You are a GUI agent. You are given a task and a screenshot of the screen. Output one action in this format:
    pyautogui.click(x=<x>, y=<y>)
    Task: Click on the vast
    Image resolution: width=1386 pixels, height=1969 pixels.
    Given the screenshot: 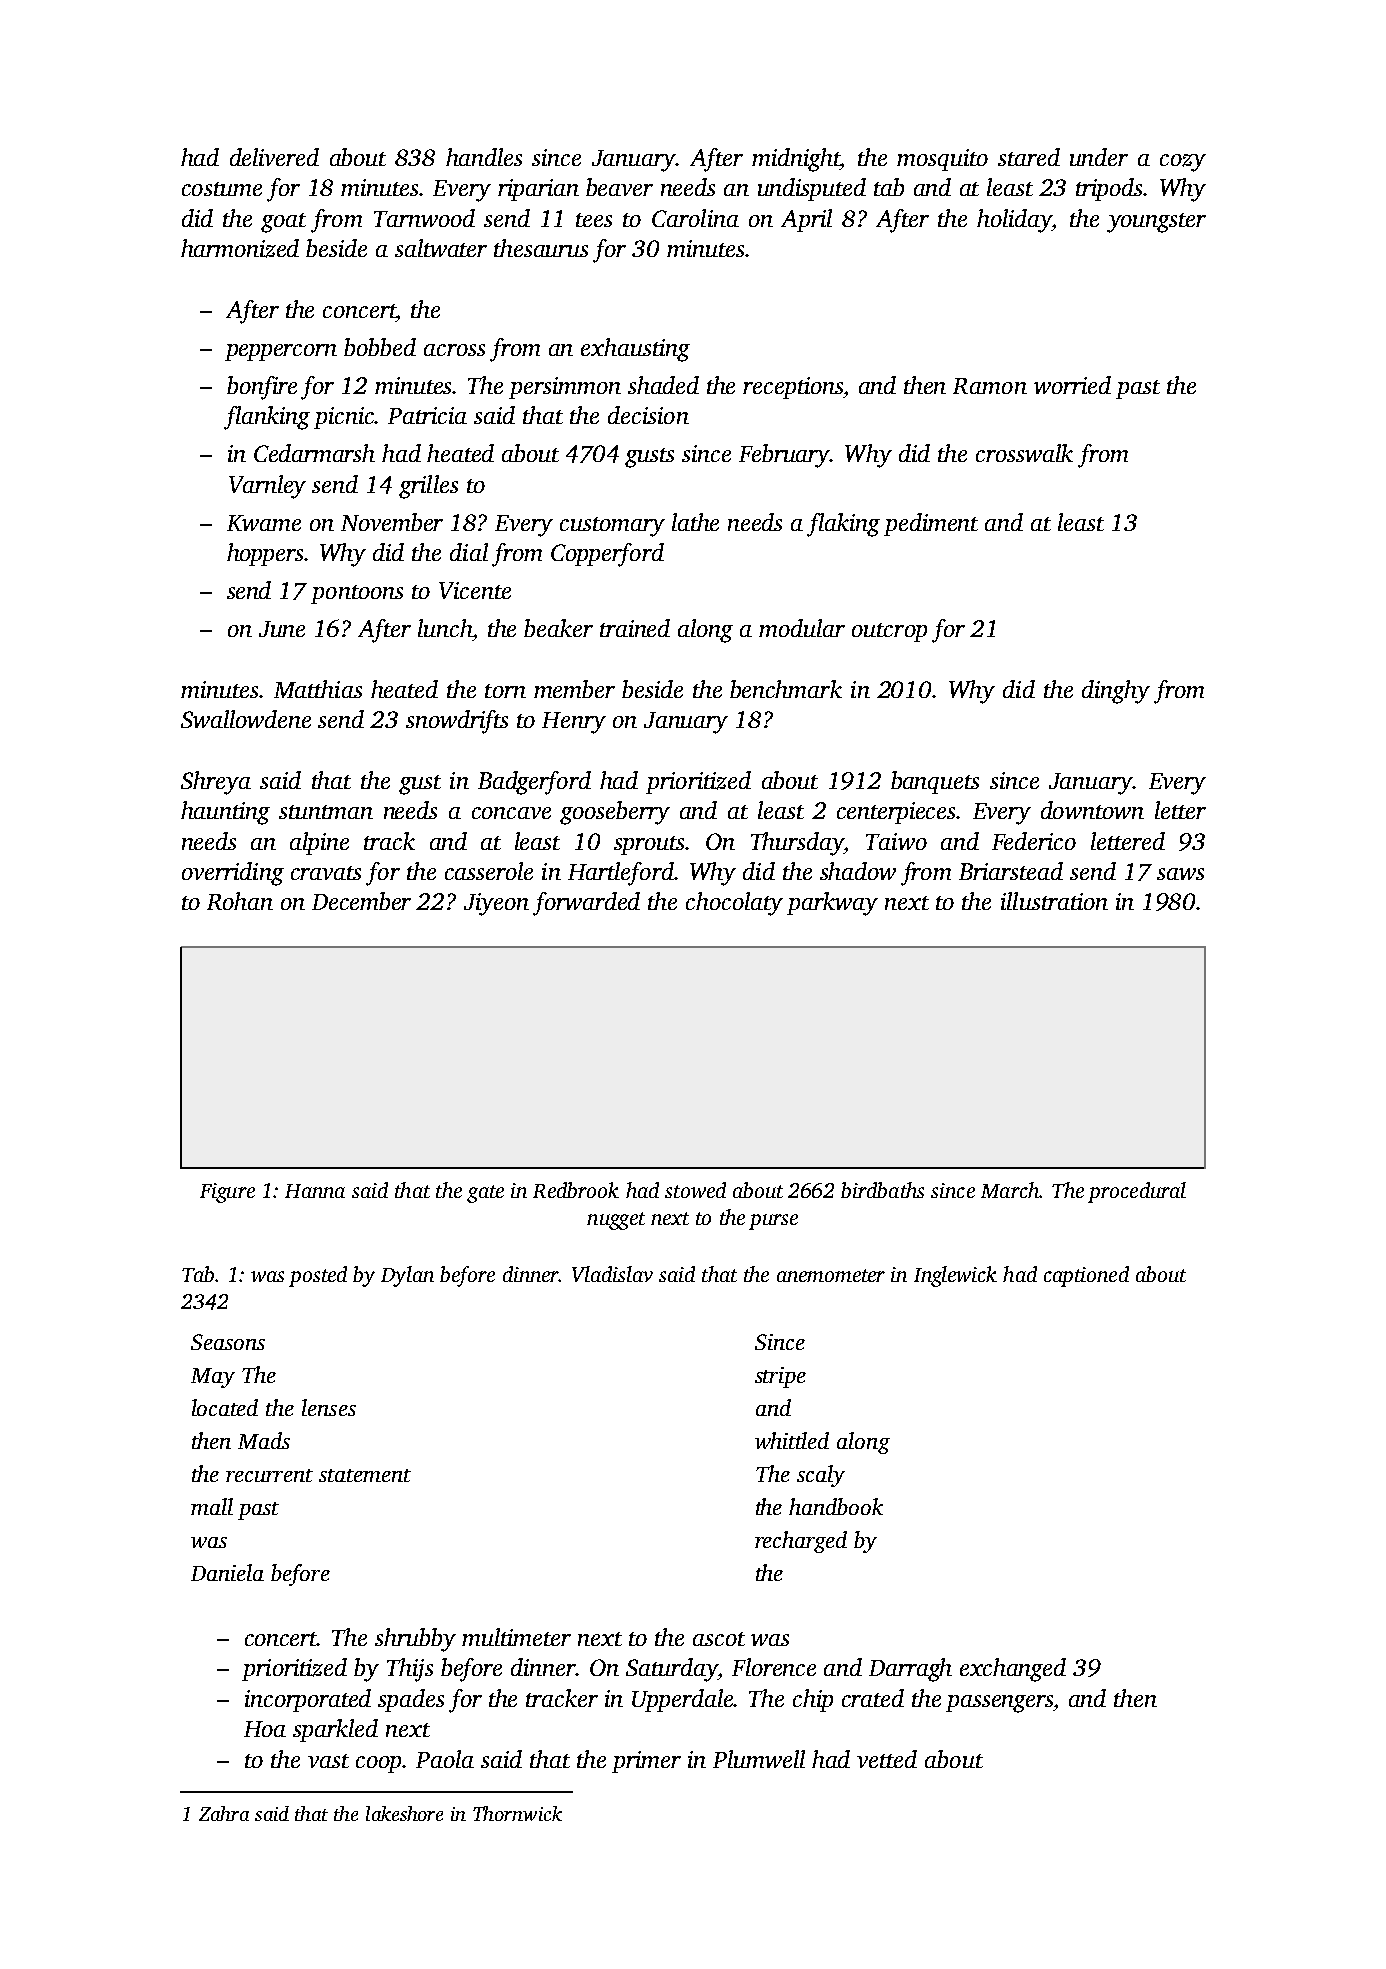 What is the action you would take?
    pyautogui.click(x=328, y=1761)
